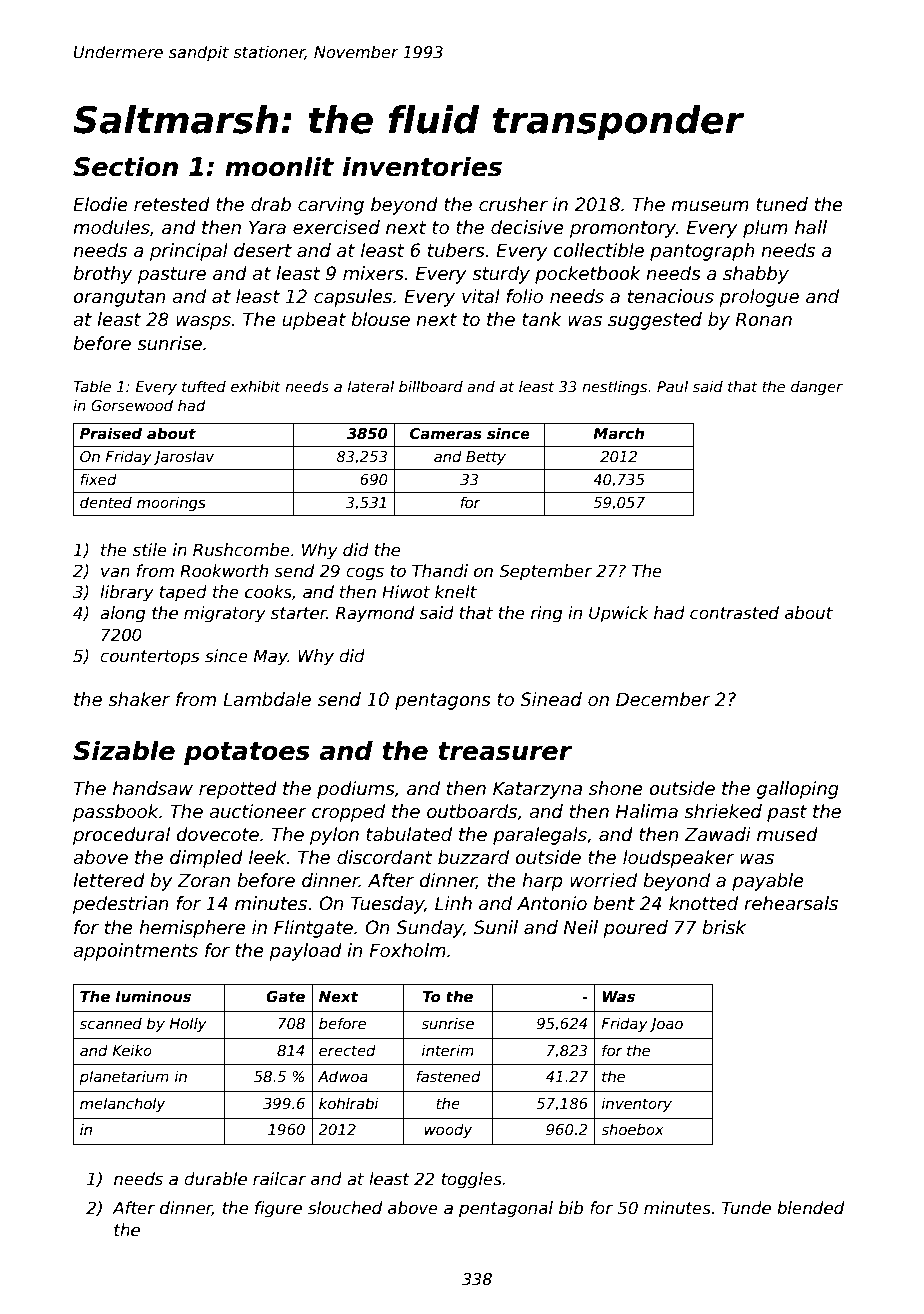  Describe the element at coordinates (409, 834) in the document. I see `tabulated` at that location.
